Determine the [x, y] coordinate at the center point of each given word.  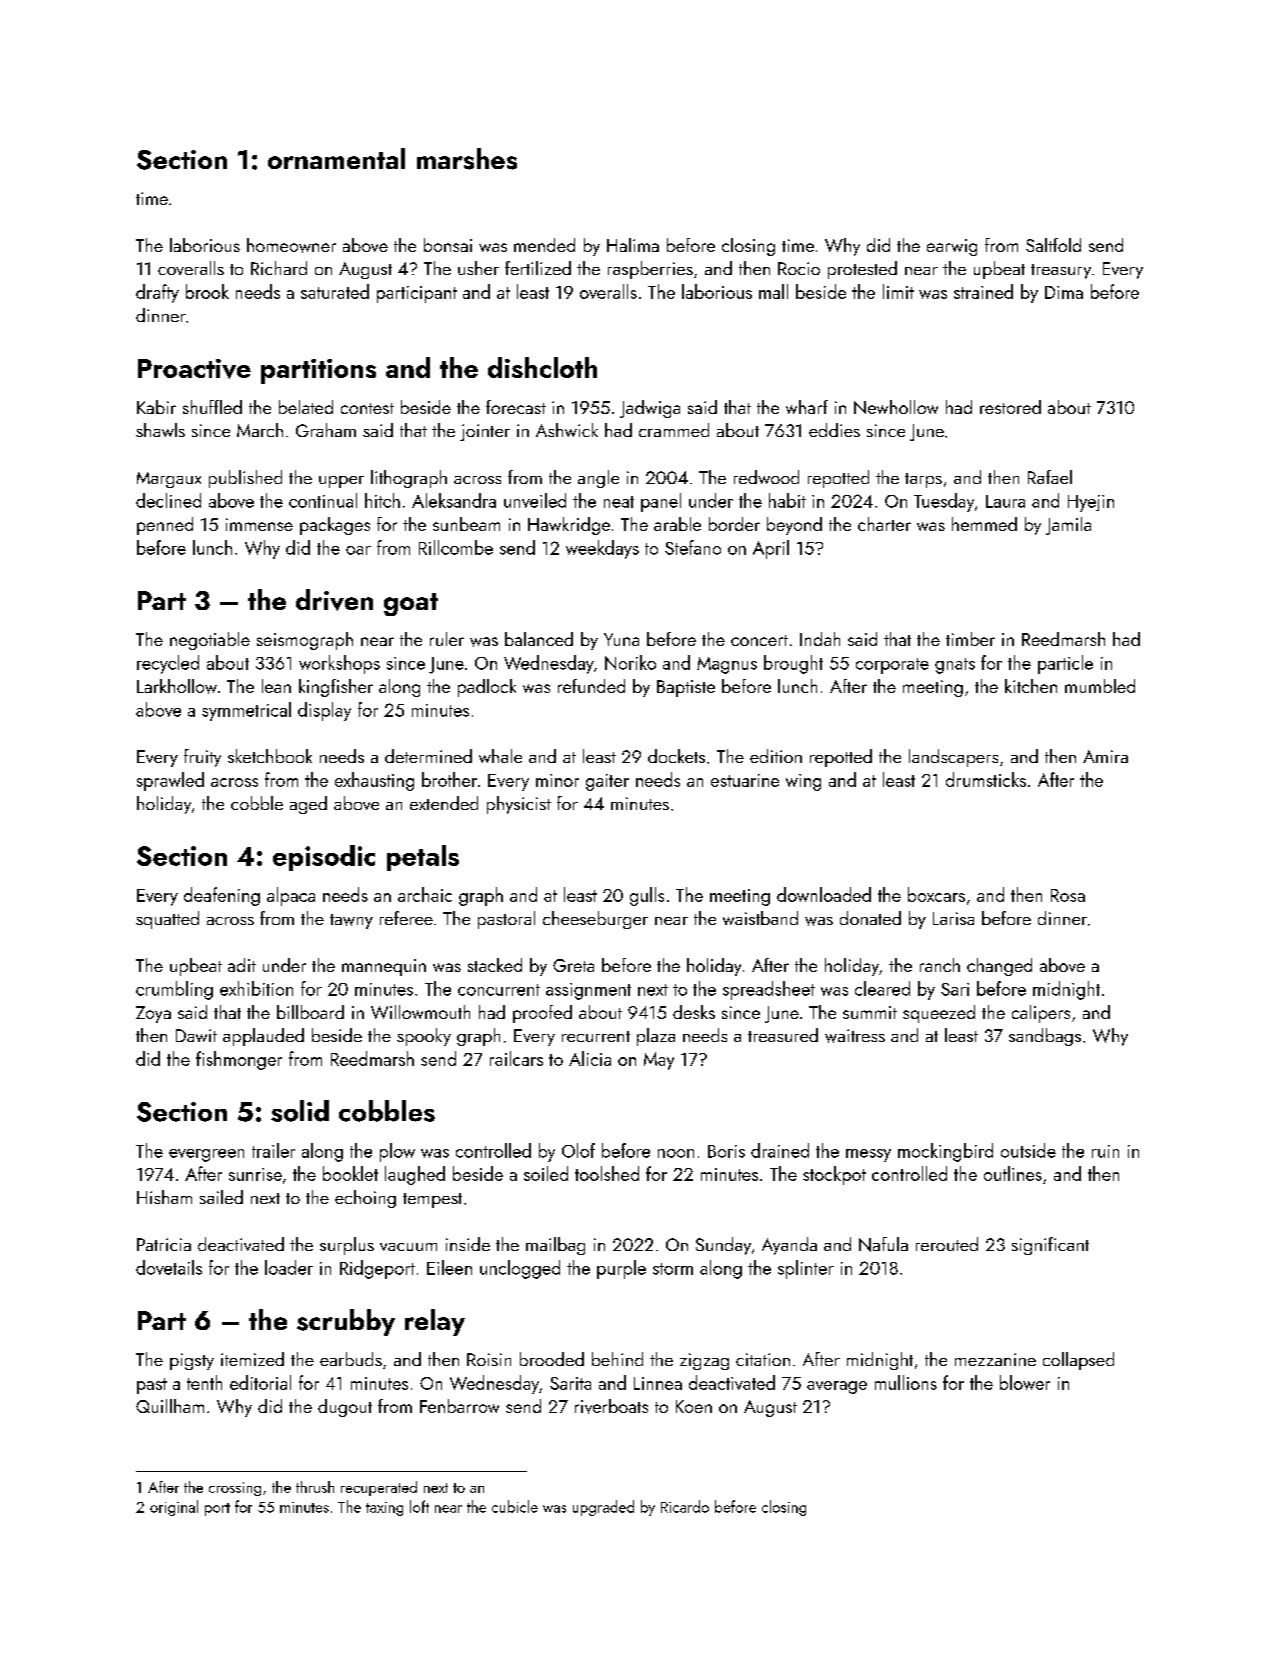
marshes [467, 159]
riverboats [611, 1406]
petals [423, 858]
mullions [906, 1382]
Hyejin [1091, 503]
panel [661, 502]
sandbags [1045, 1037]
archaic [425, 894]
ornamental [336, 158]
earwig [952, 247]
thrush [315, 1487]
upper [341, 482]
